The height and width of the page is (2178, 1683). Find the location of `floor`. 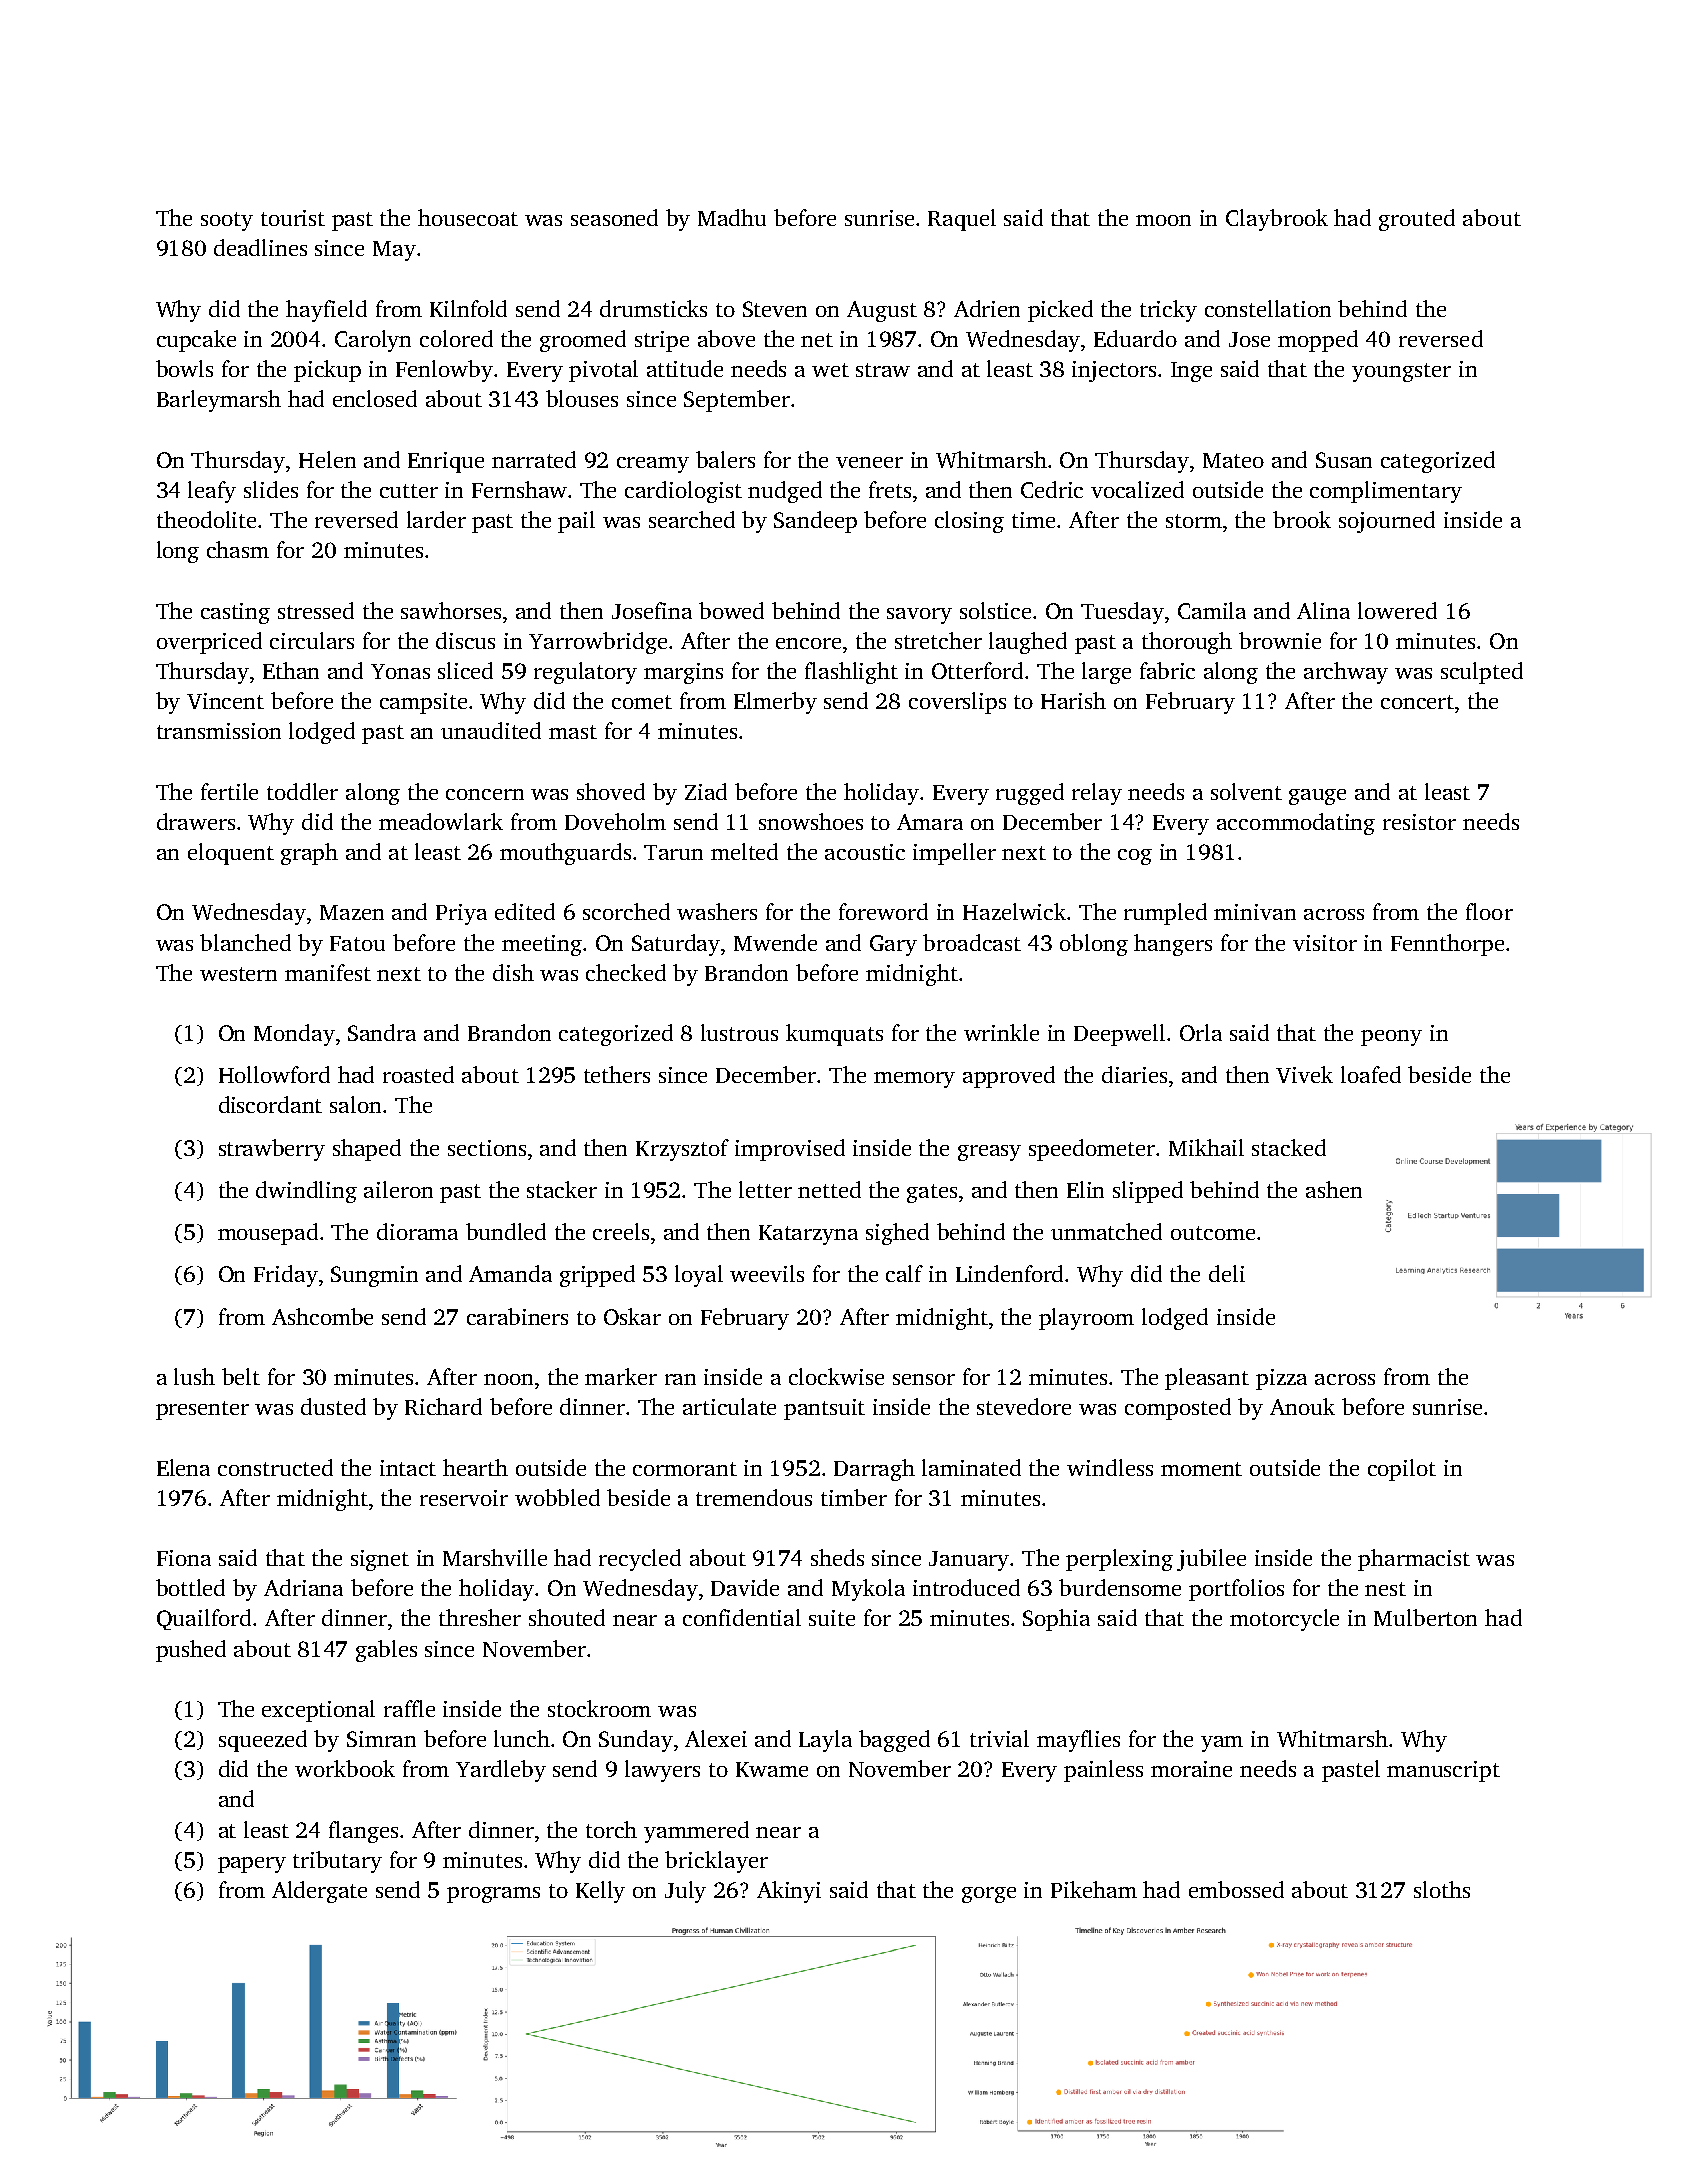

floor is located at coordinates (1489, 911).
